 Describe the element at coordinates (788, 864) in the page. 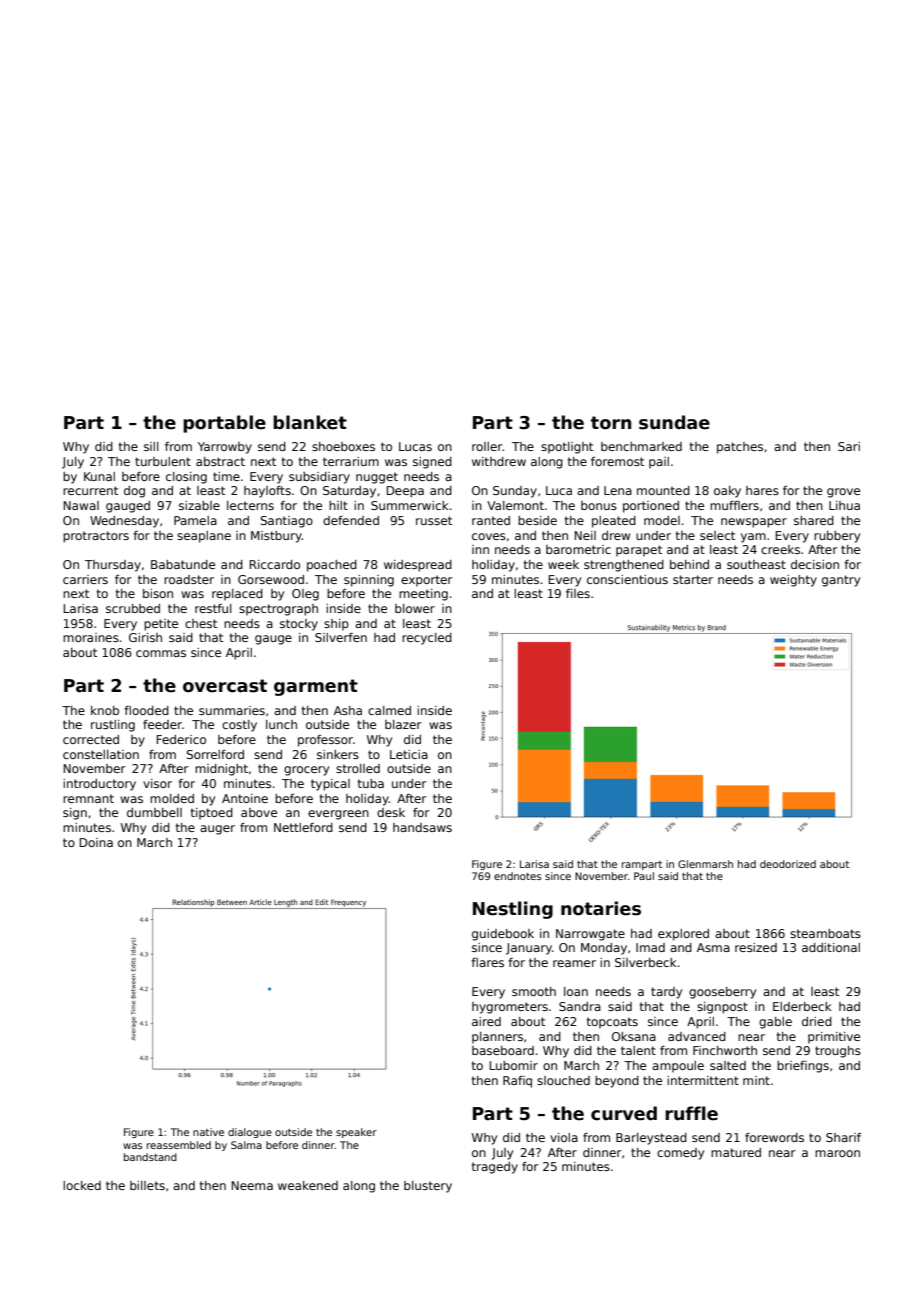

I see `deodorized` at that location.
